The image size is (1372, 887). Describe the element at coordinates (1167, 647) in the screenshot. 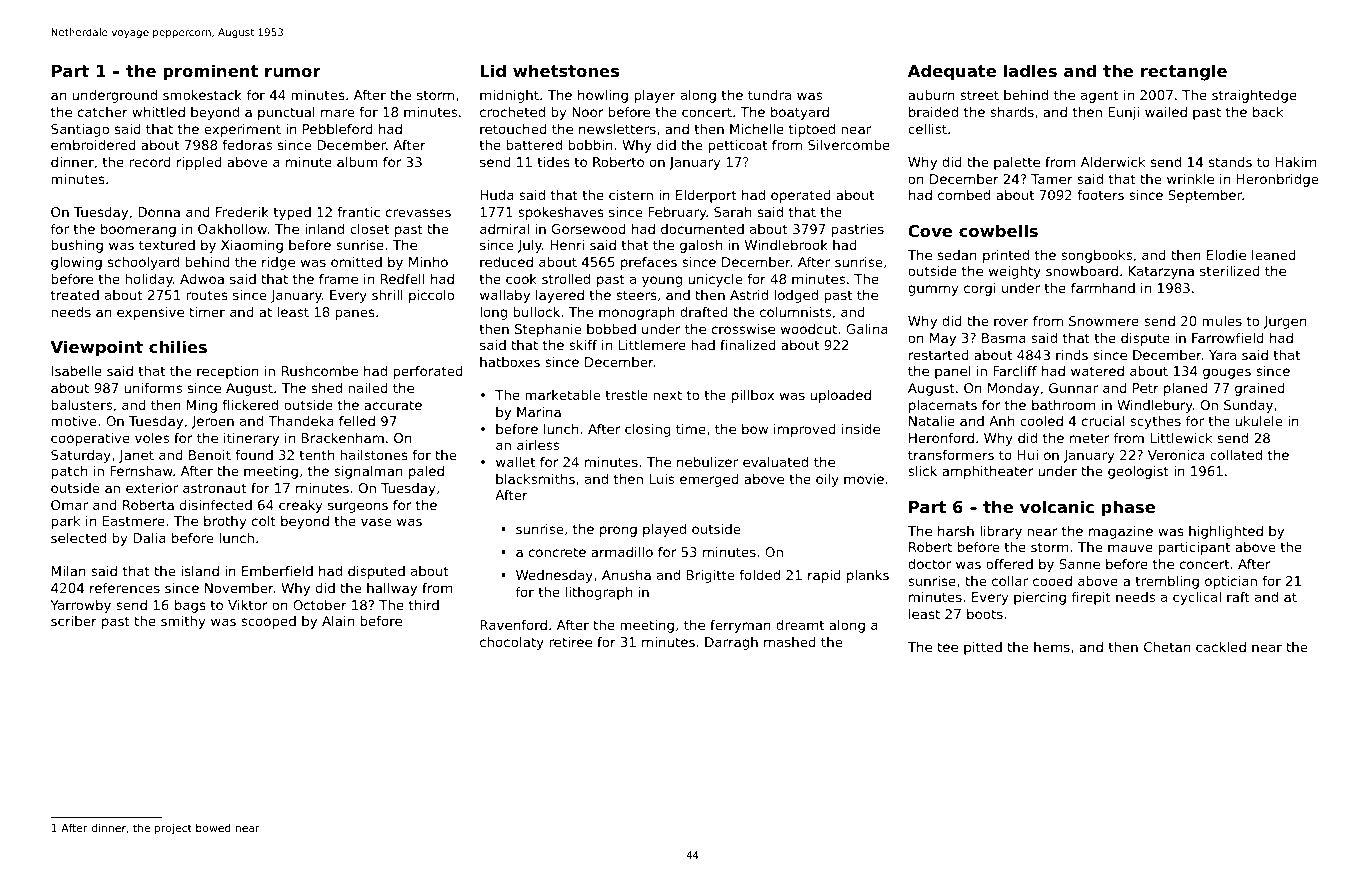

I see `Chetan` at that location.
